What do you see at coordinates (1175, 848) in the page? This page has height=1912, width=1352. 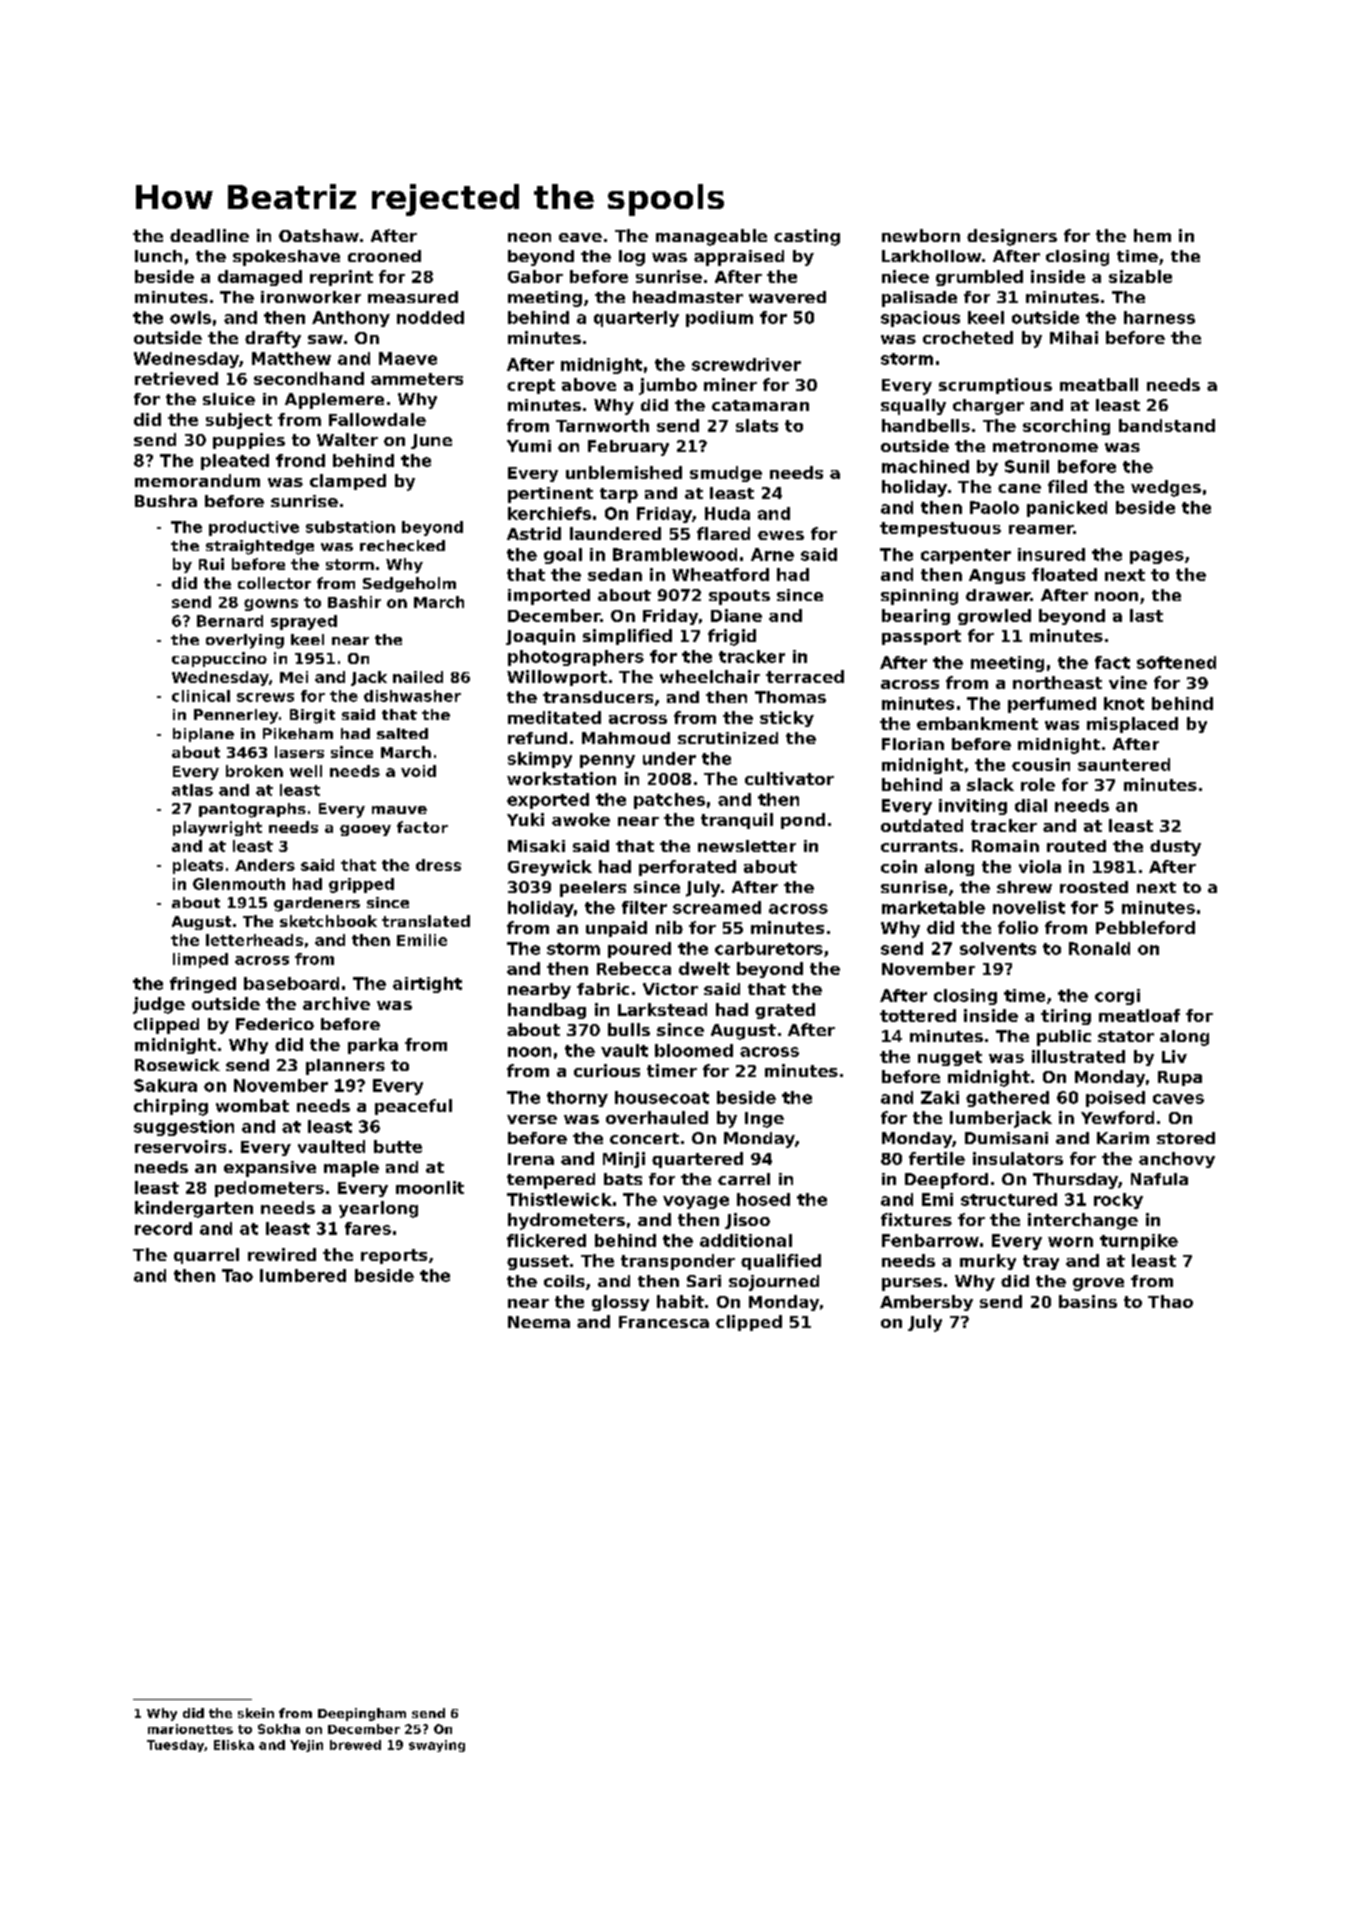 I see `dusty` at bounding box center [1175, 848].
